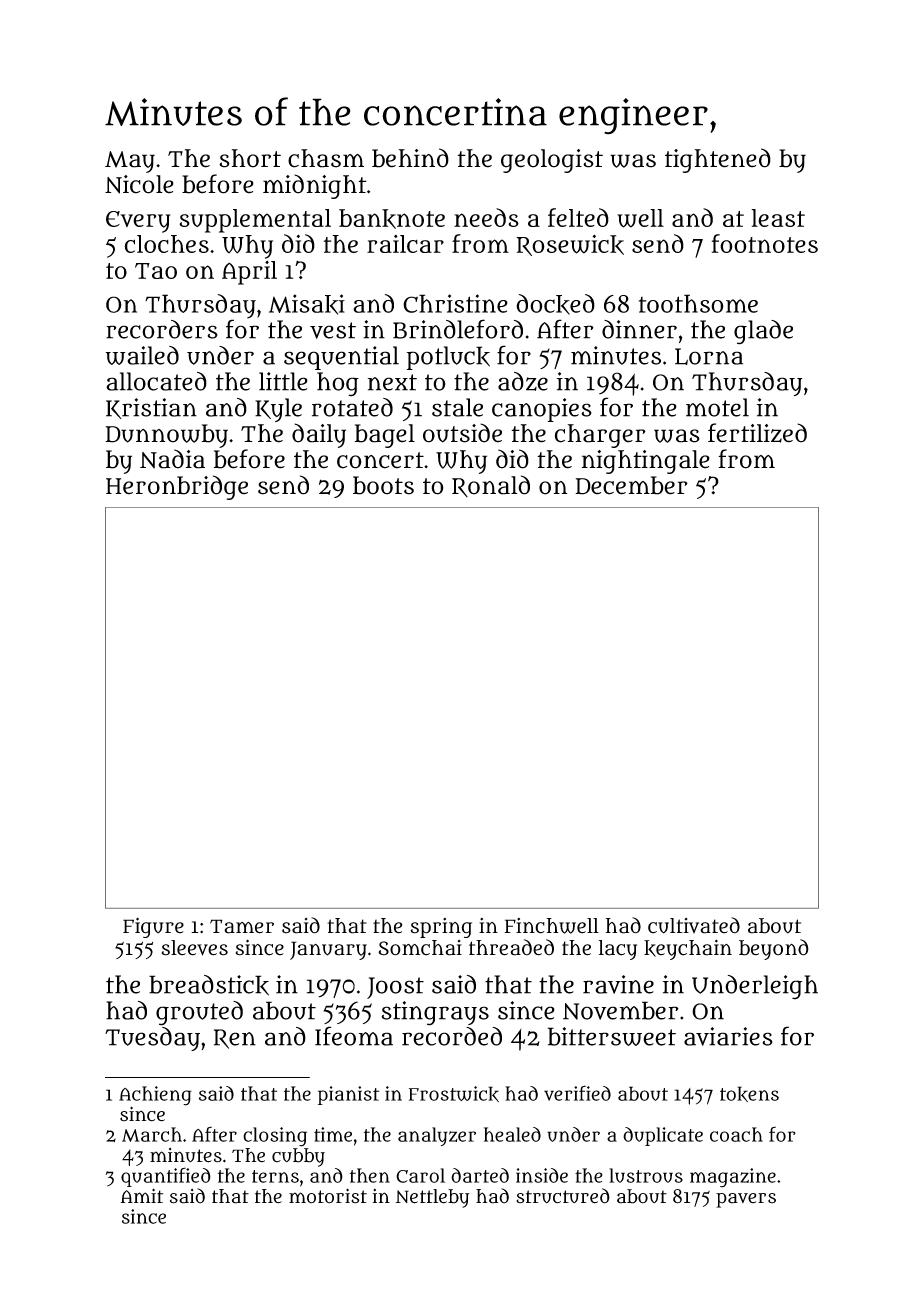 The height and width of the screenshot is (1311, 924). I want to click on toothsome, so click(698, 303).
